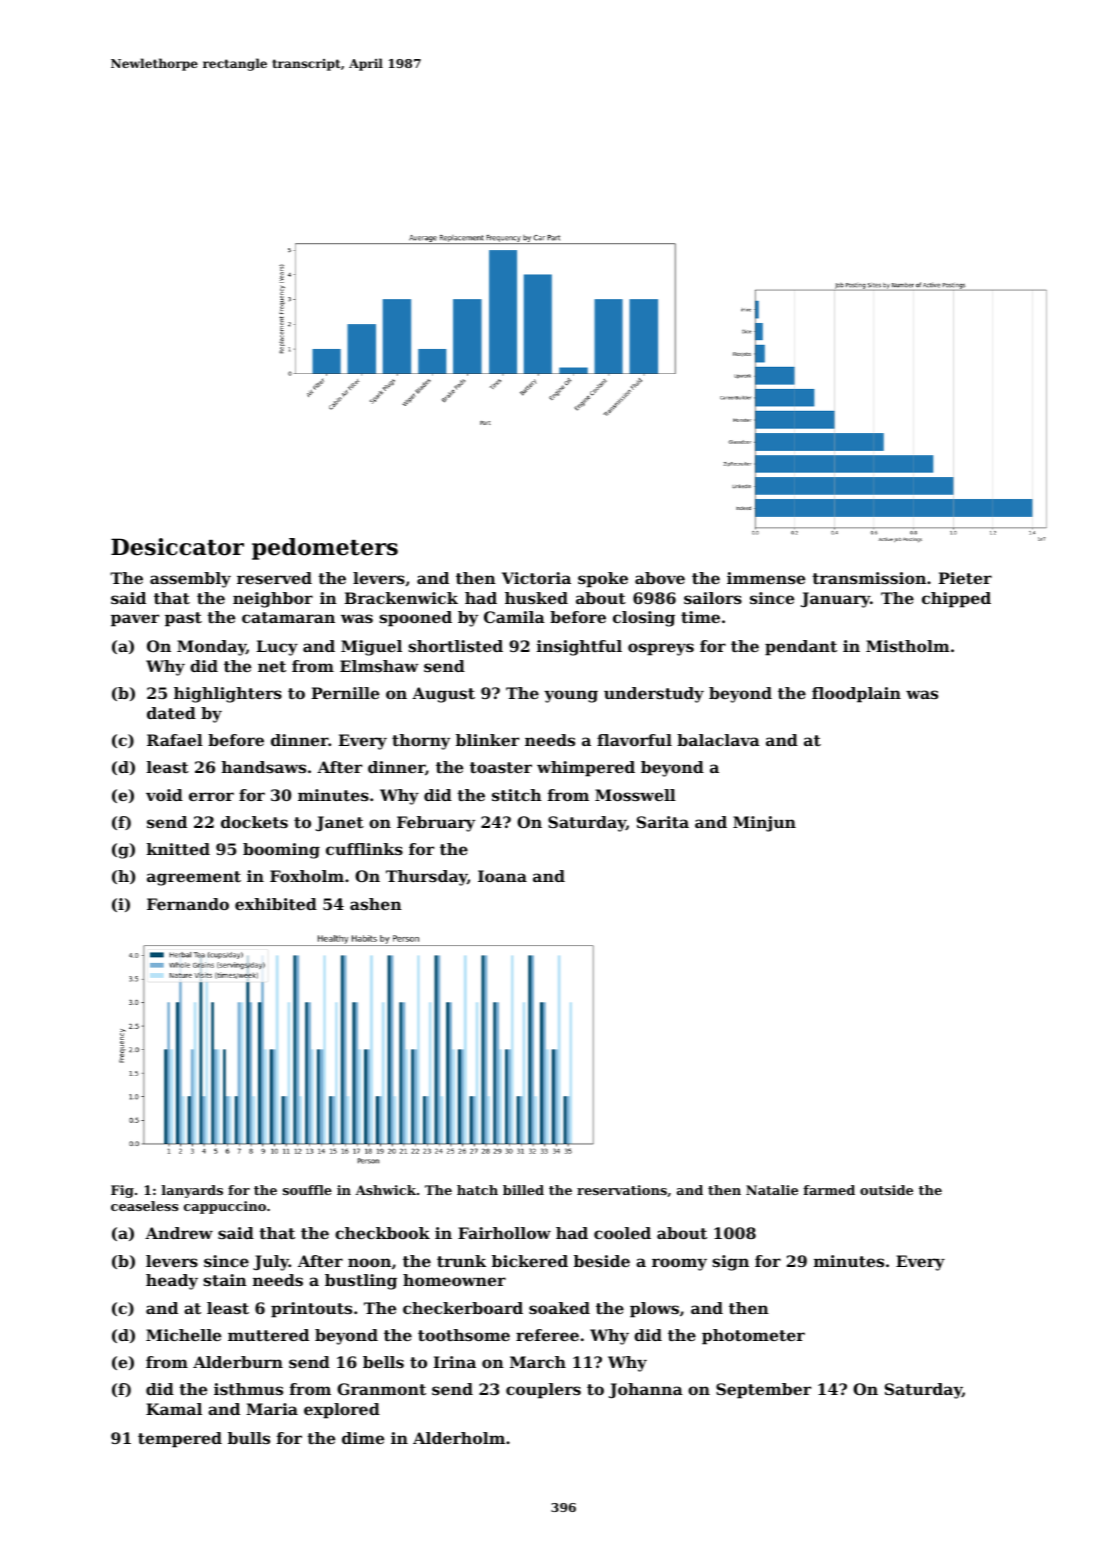  Describe the element at coordinates (753, 1337) in the screenshot. I see `photometer` at that location.
